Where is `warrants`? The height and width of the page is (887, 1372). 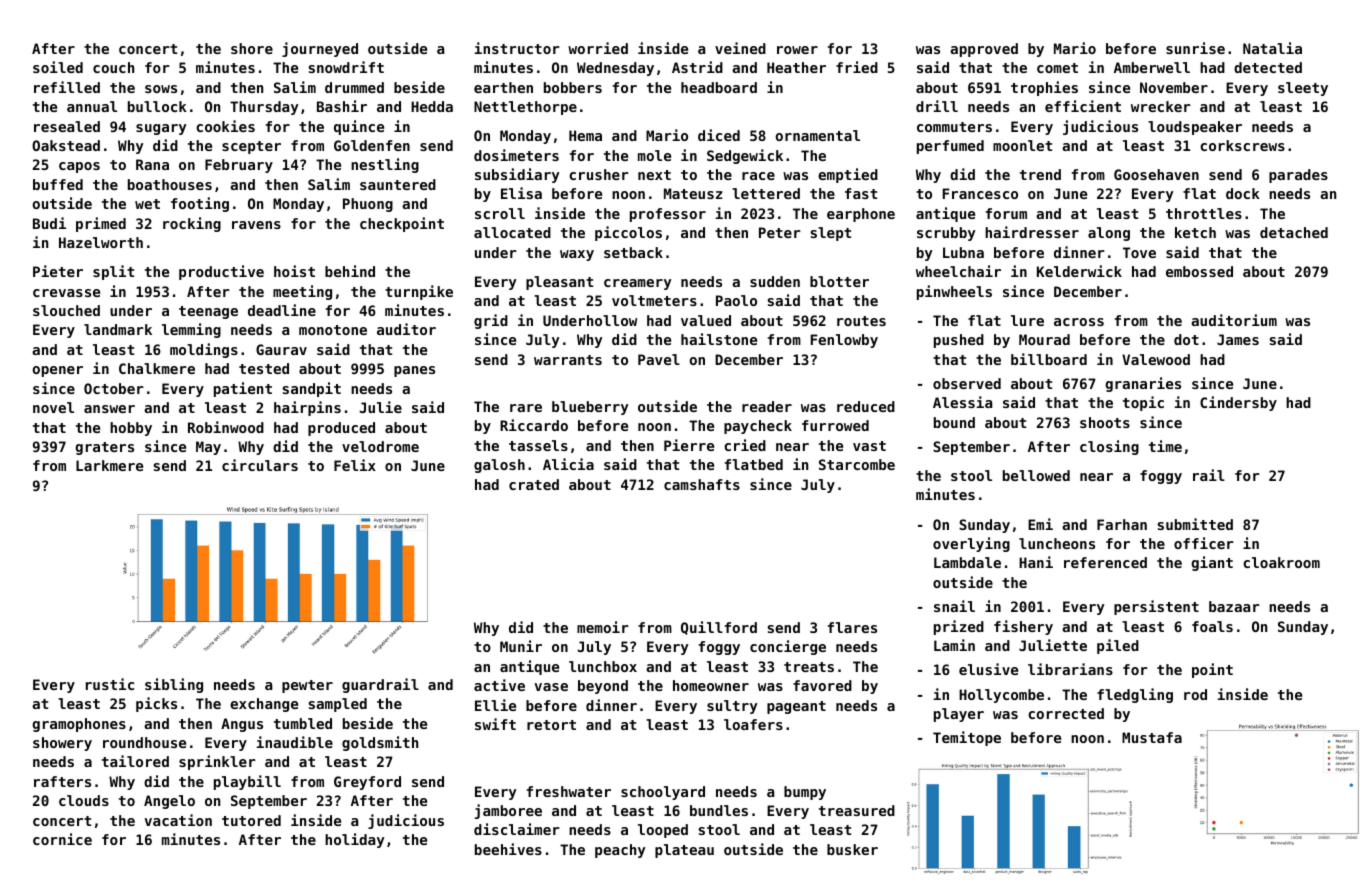
warrants is located at coordinates (568, 360).
